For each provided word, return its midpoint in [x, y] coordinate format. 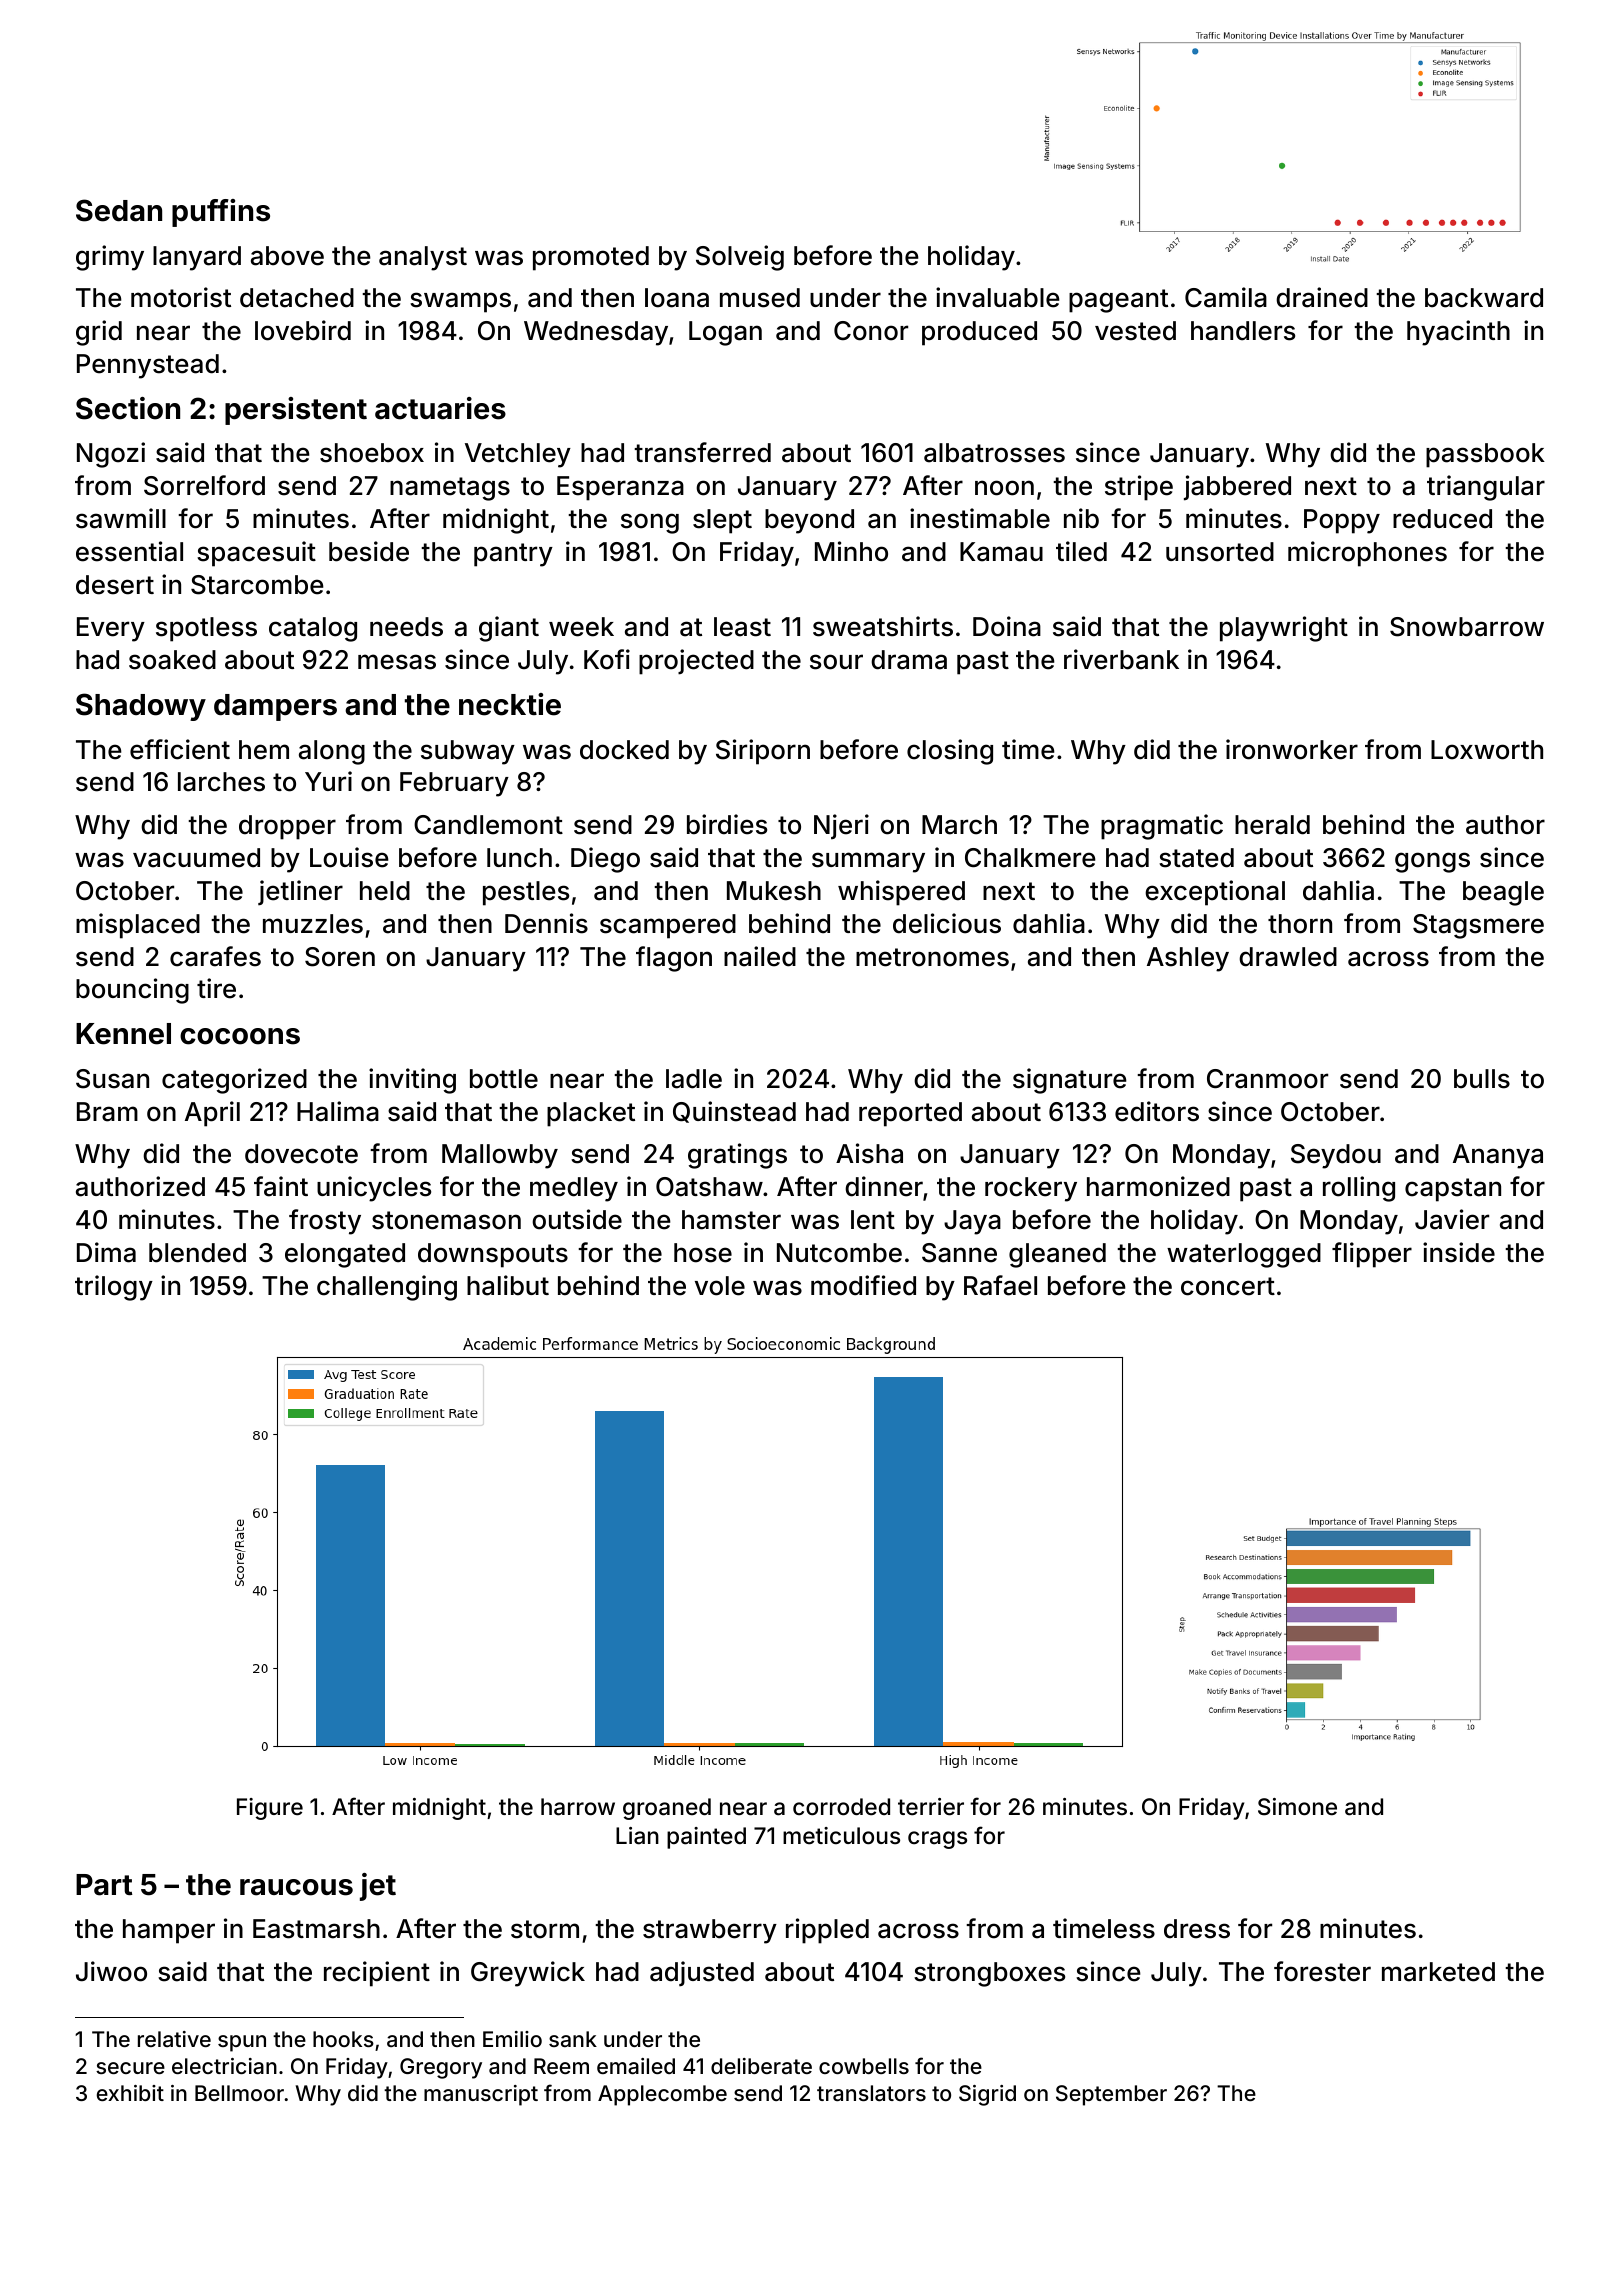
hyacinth [1458, 333]
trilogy [114, 1288]
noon [1004, 488]
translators [871, 2093]
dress [1197, 1929]
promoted [591, 258]
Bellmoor [239, 2093]
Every [111, 629]
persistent [296, 411]
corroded [841, 1807]
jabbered [1237, 488]
